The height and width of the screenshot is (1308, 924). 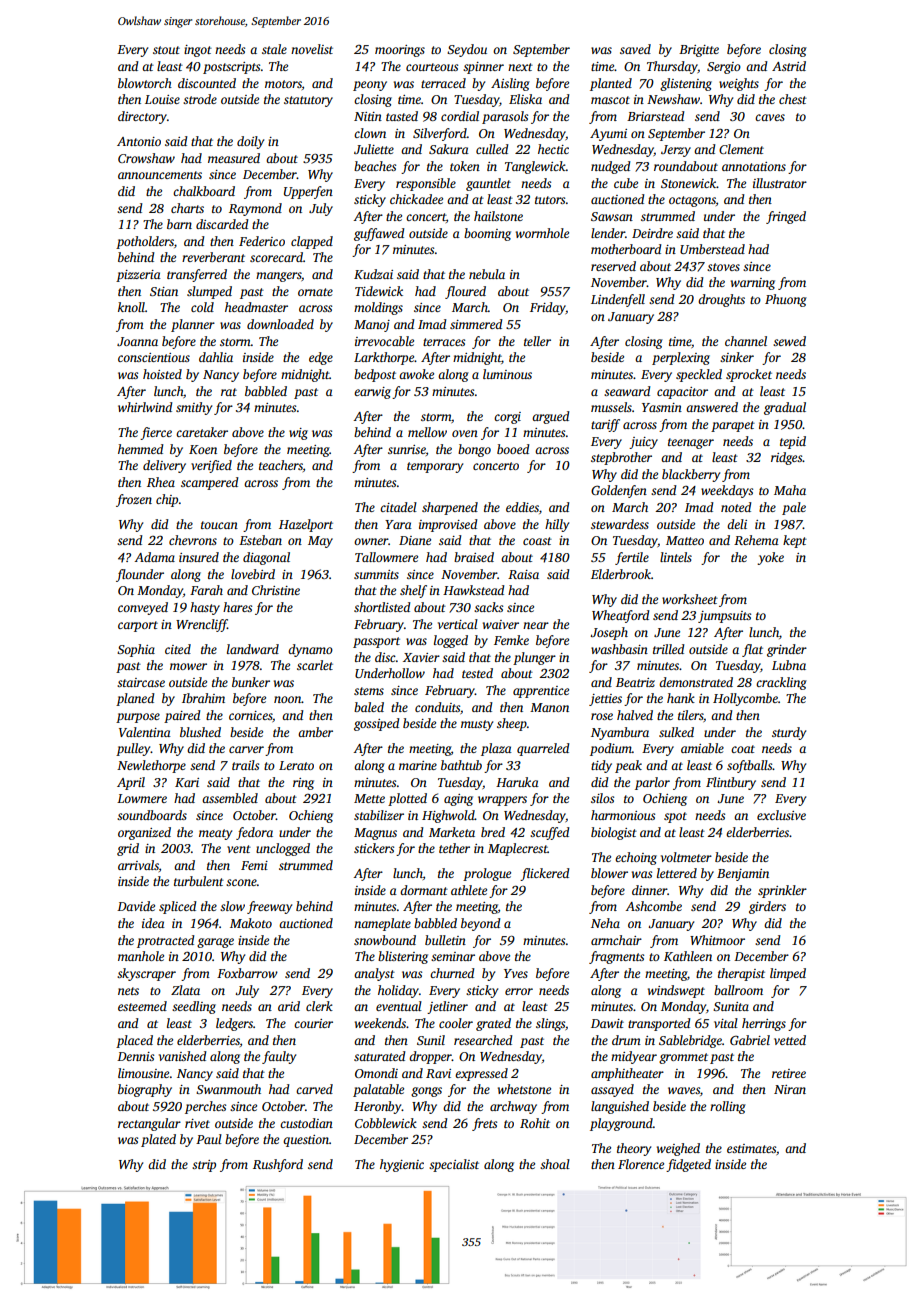 I want to click on Hazelport, so click(x=306, y=525).
